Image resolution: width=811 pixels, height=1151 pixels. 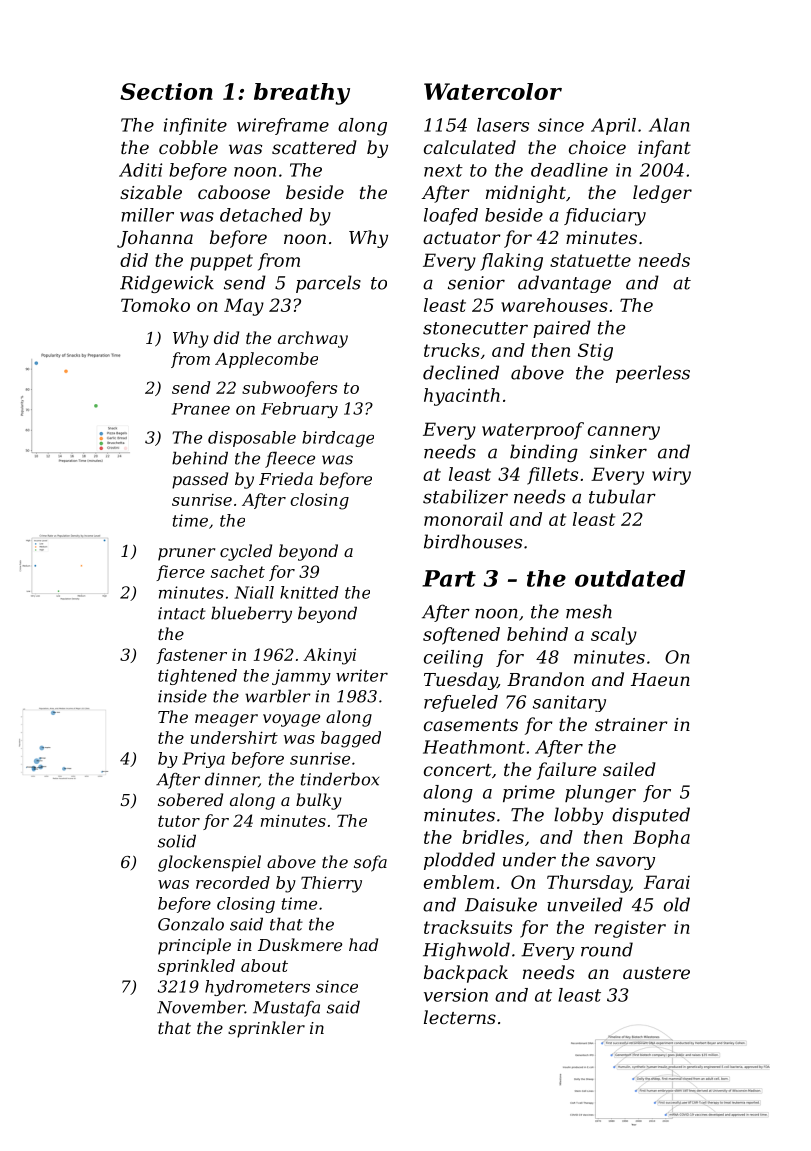 I want to click on backpack, so click(x=466, y=974).
